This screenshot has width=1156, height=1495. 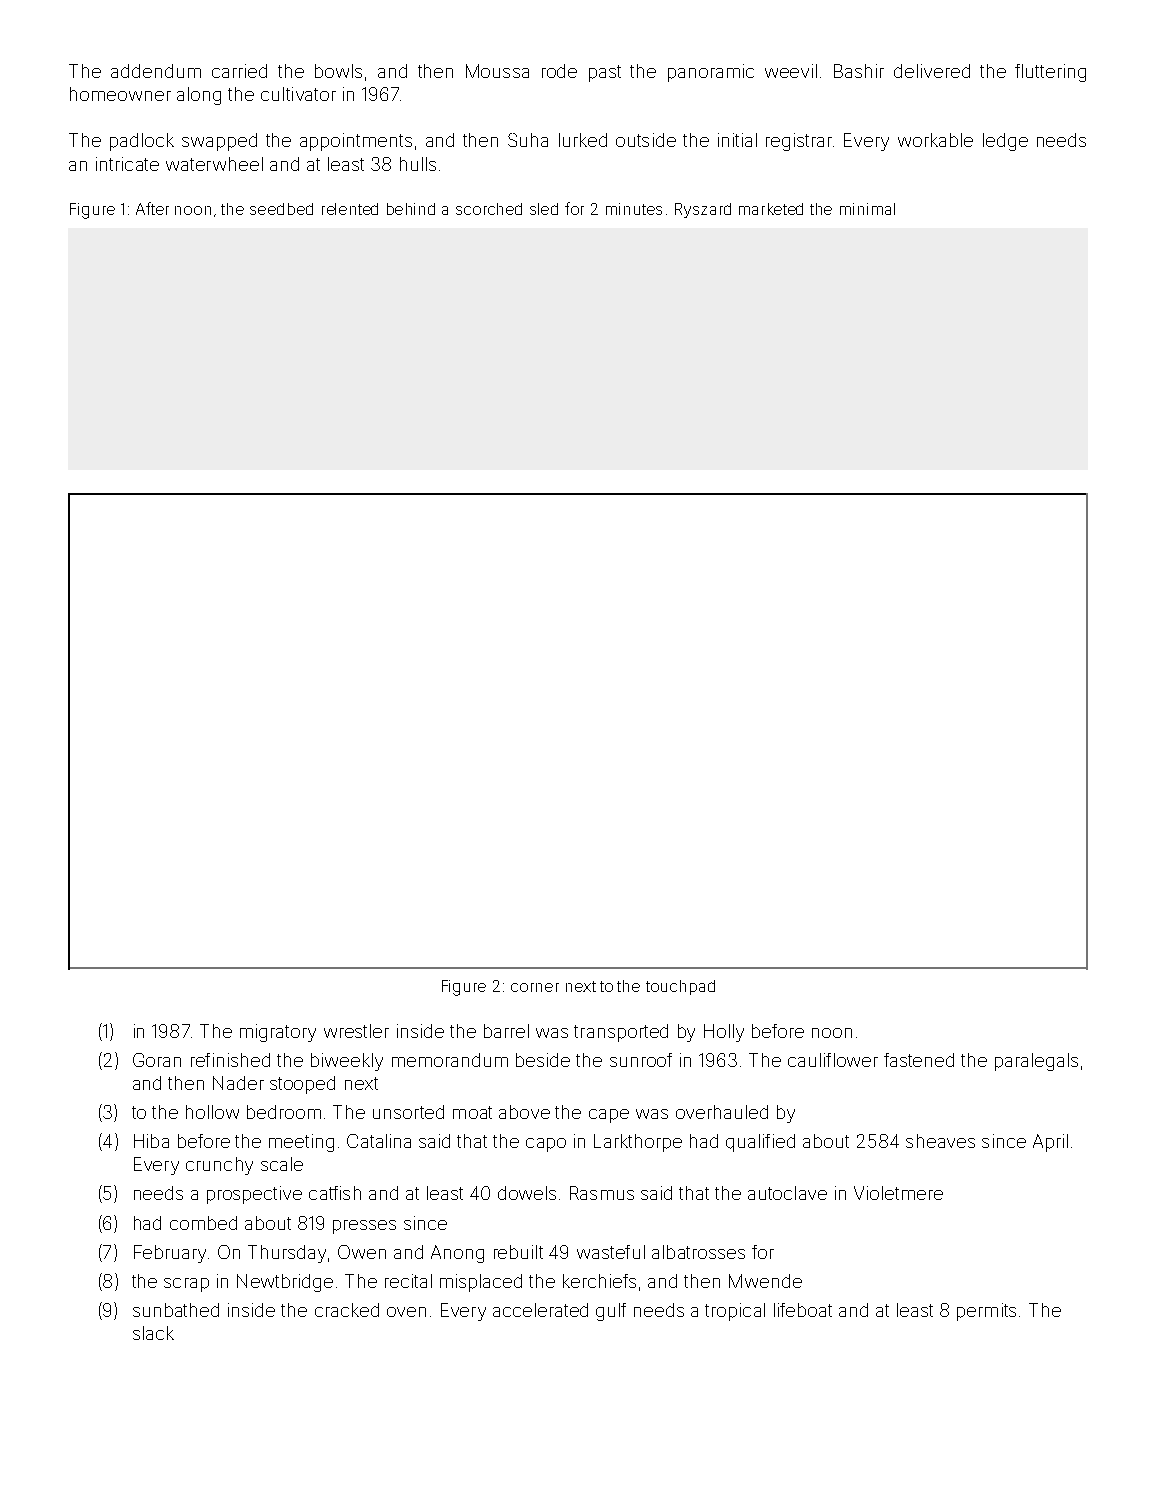 I want to click on Moussa, so click(x=497, y=71).
